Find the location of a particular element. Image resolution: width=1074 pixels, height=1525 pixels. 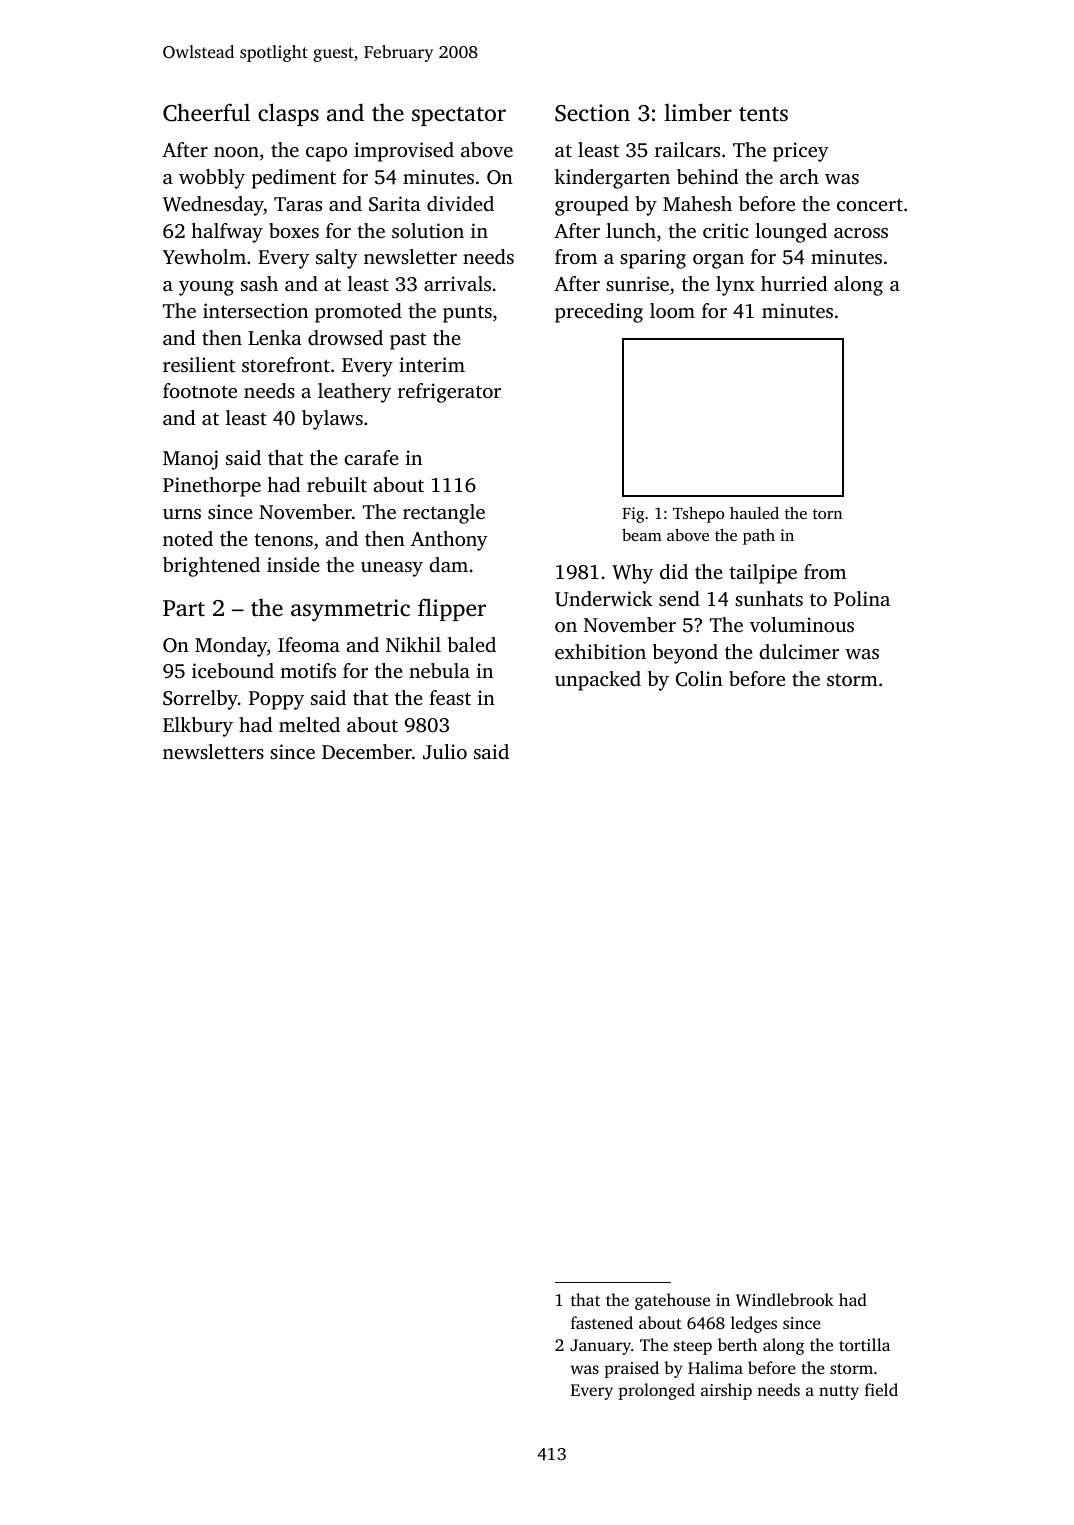

clasps is located at coordinates (288, 114).
